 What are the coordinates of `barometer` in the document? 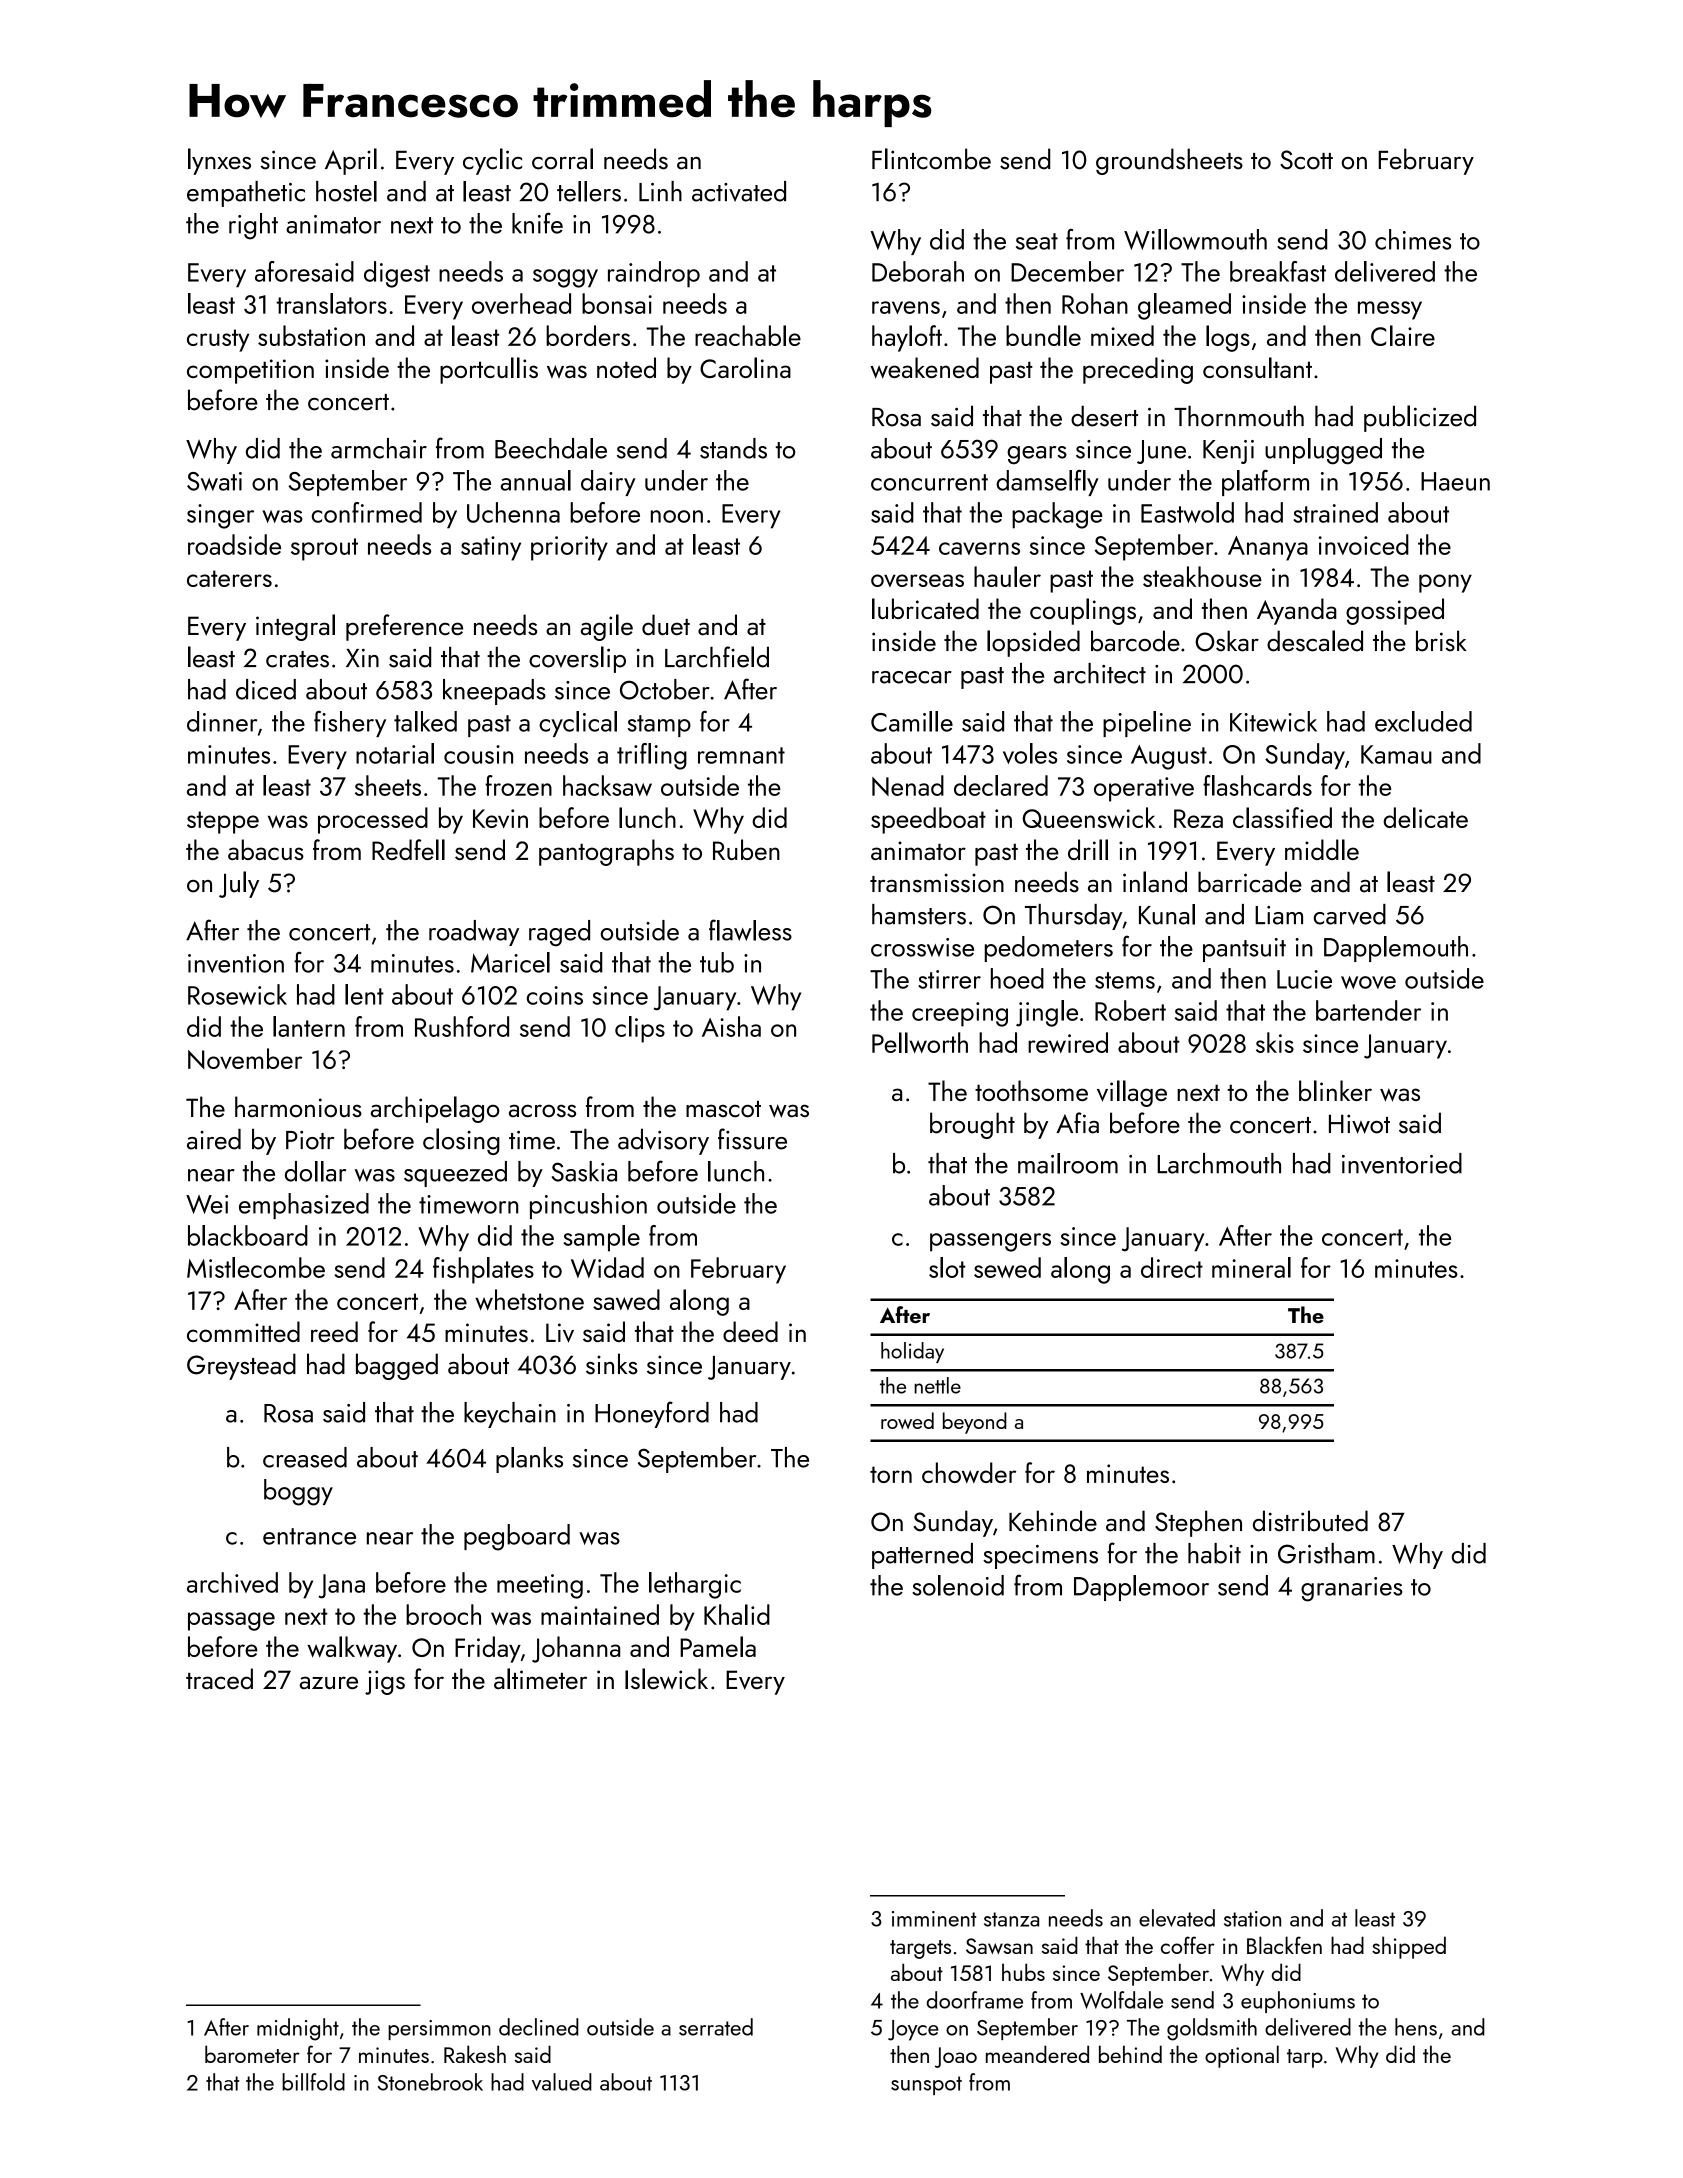 It's located at (252, 2054).
